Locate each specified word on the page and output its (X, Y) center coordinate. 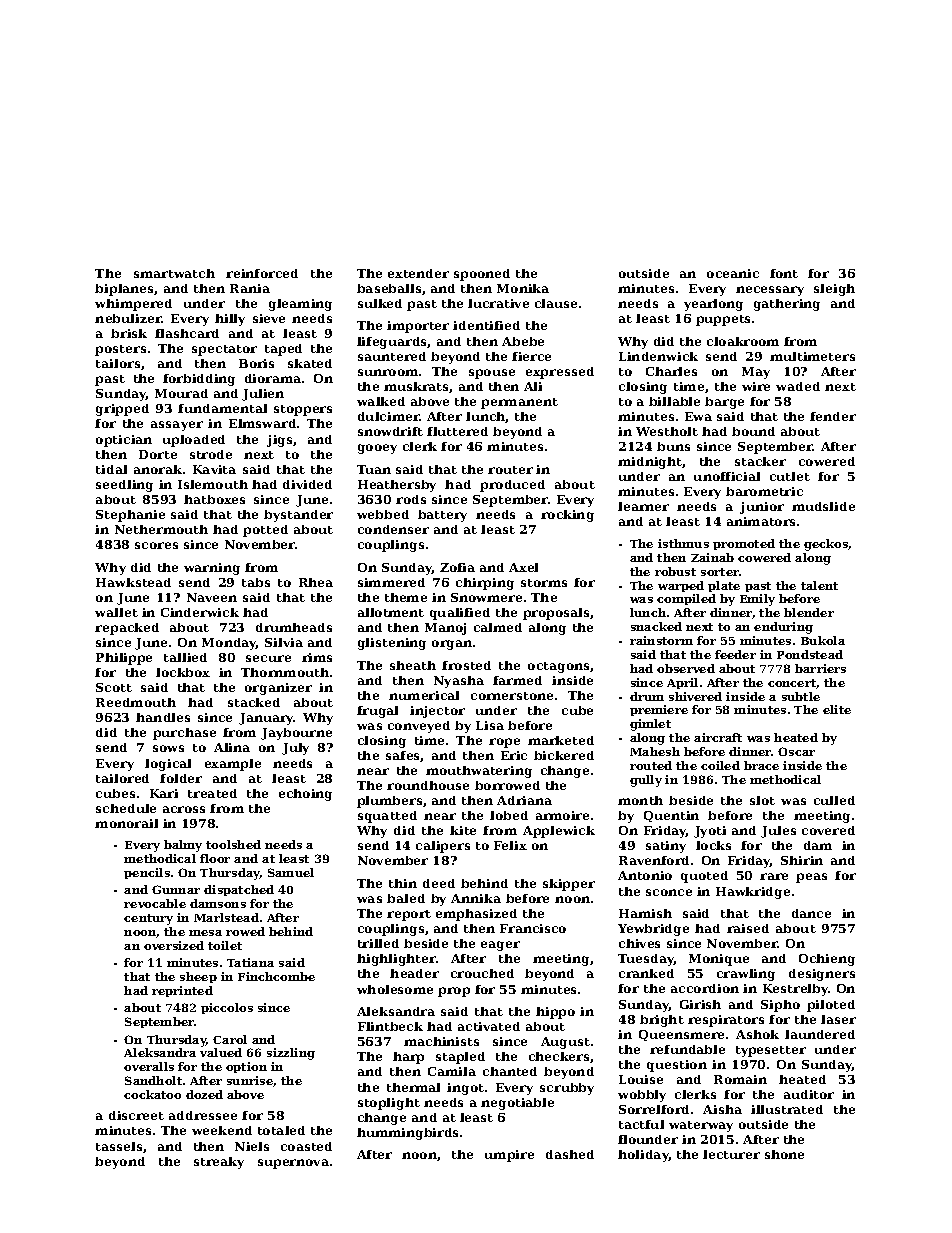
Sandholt (153, 1080)
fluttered (457, 431)
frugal (377, 712)
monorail (126, 823)
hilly (230, 320)
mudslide (823, 506)
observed (686, 668)
